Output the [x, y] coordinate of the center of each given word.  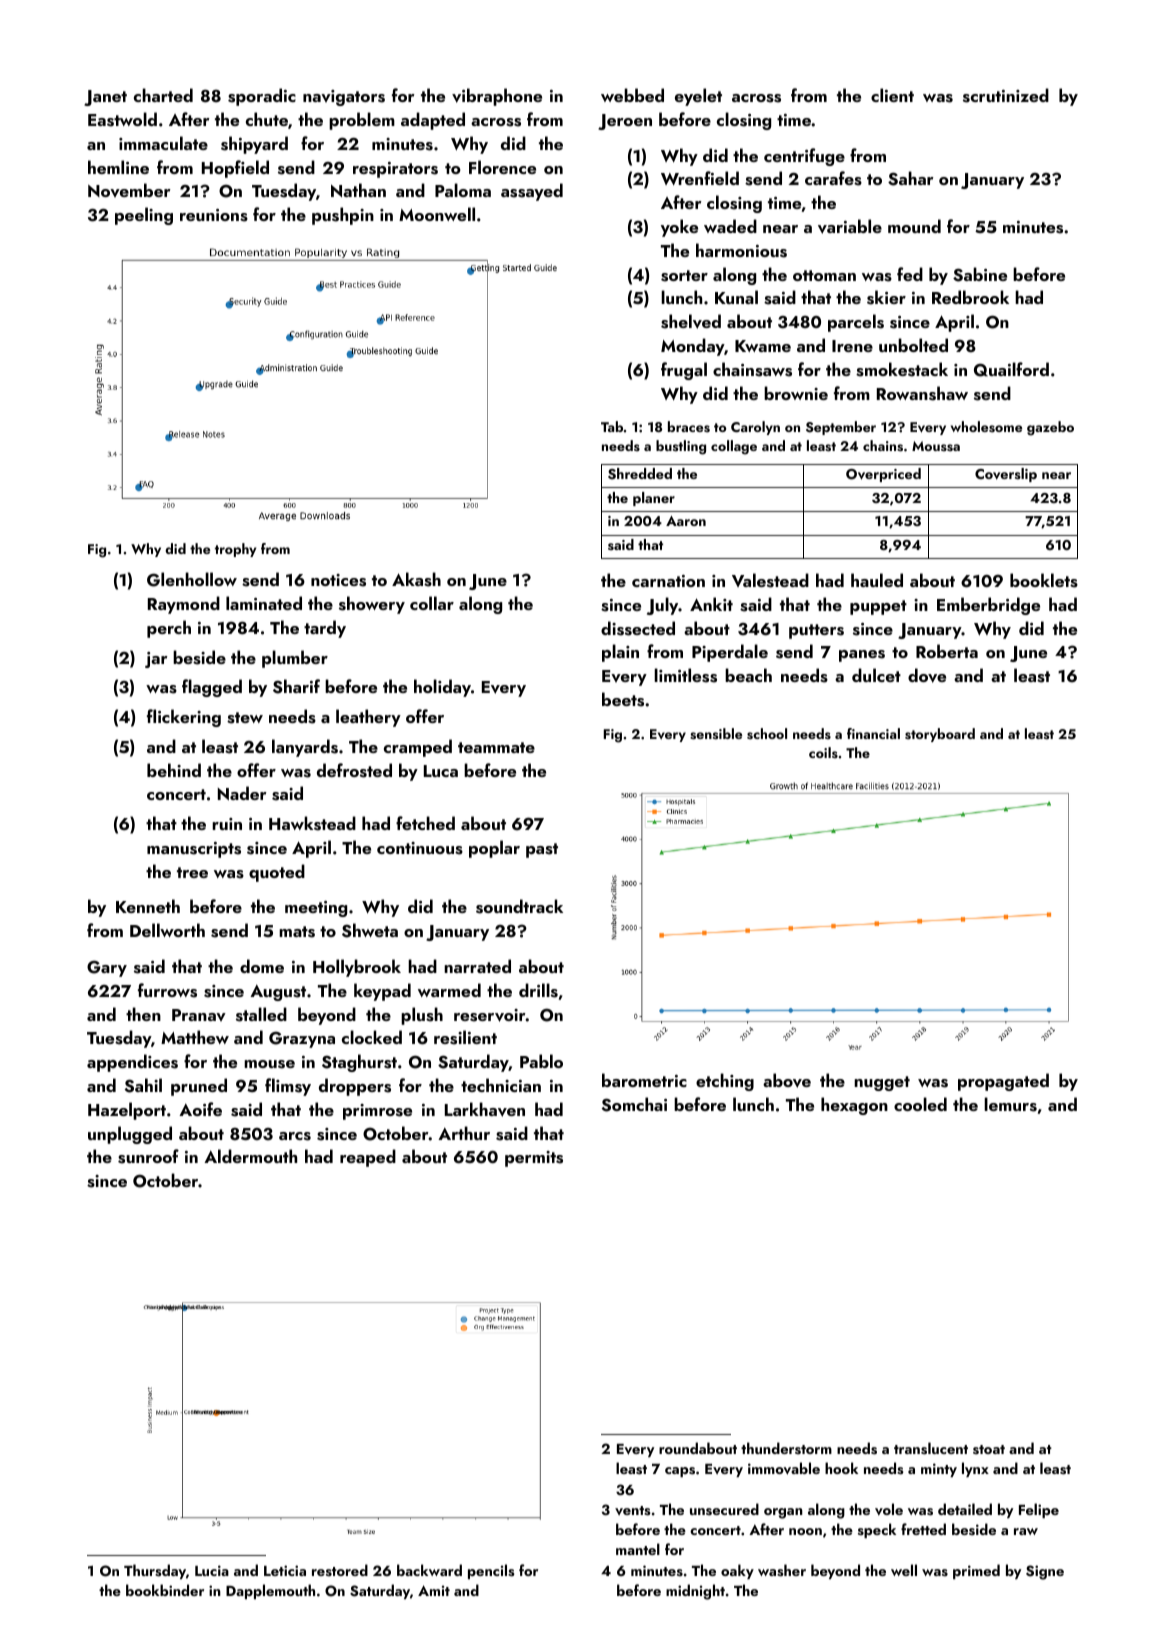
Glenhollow [192, 579]
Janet [105, 98]
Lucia [212, 1570]
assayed [532, 192]
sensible [716, 734]
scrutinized [1006, 95]
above [787, 1080]
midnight [695, 1592]
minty [939, 1470]
